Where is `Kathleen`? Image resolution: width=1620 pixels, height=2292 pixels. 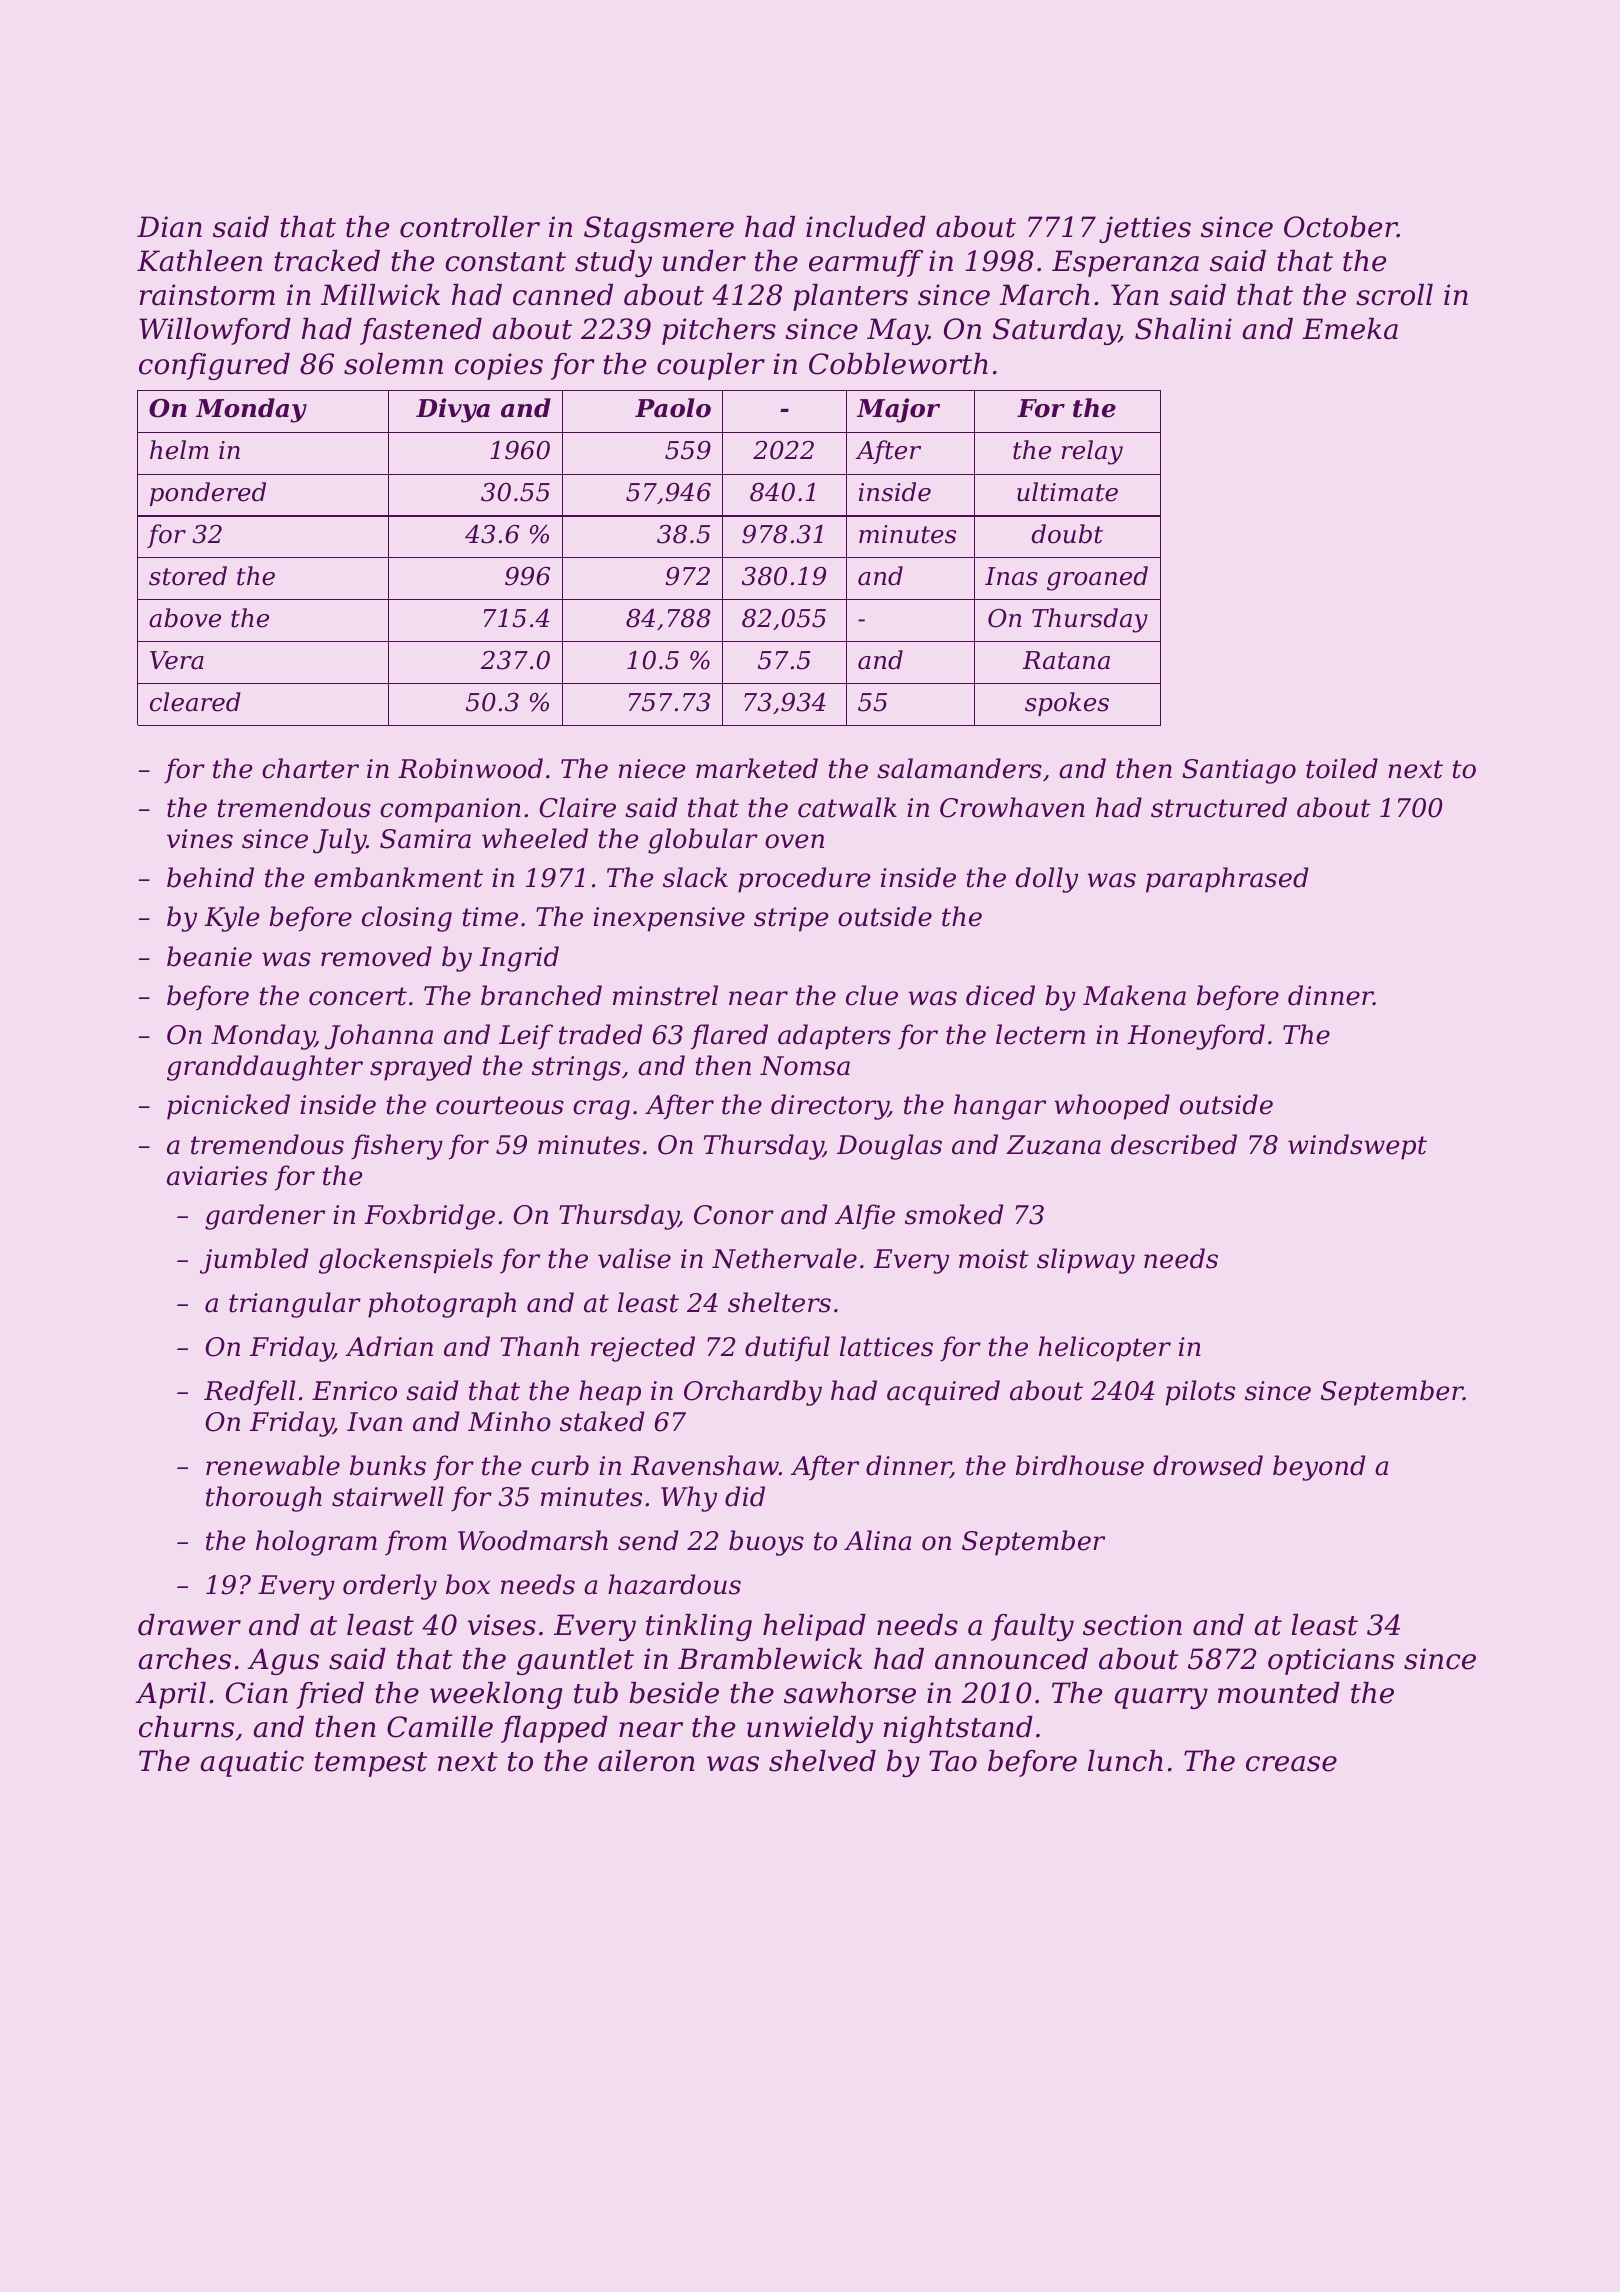 Kathleen is located at coordinates (199, 261).
